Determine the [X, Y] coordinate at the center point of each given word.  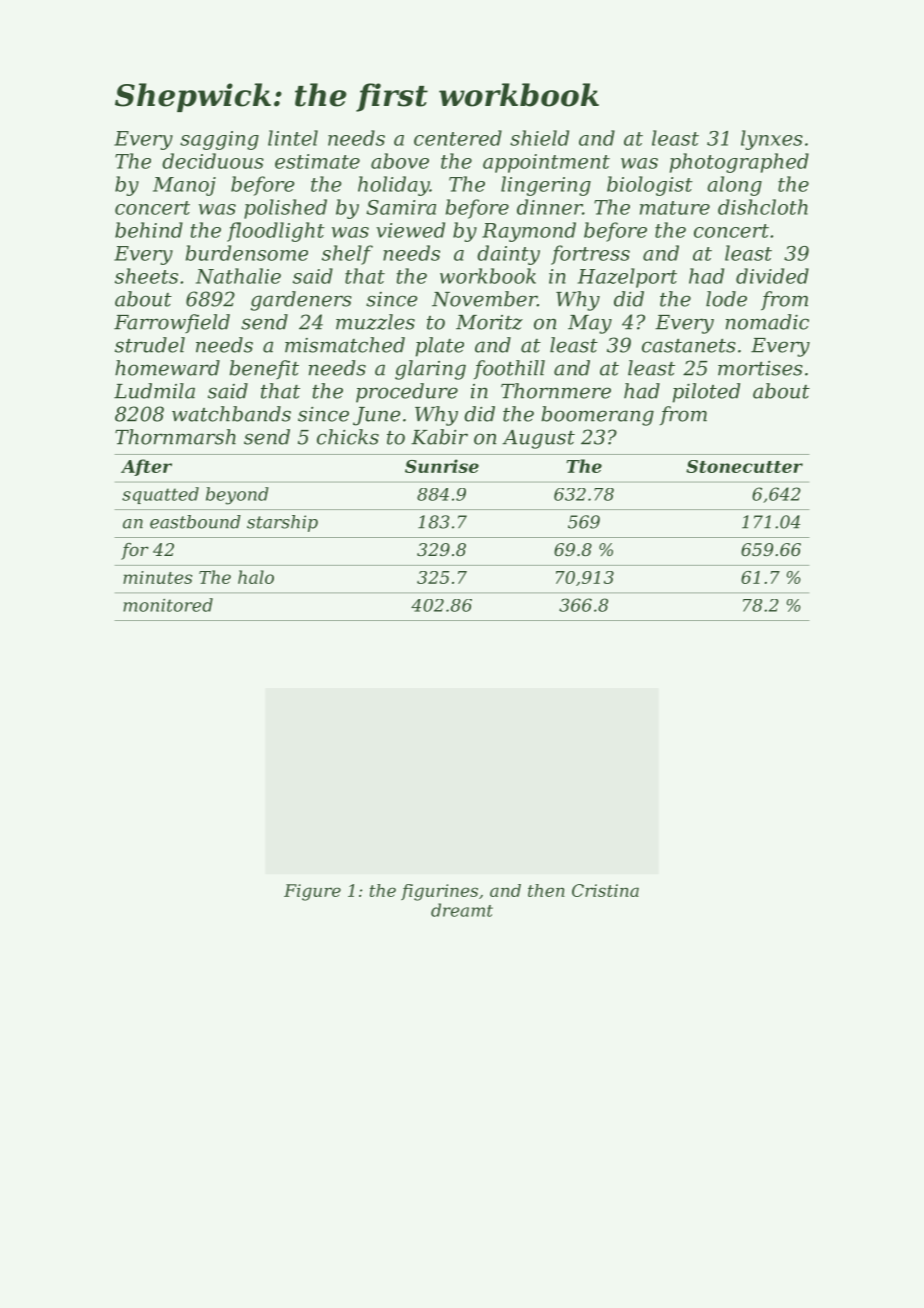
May [590, 324]
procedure [407, 393]
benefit [264, 369]
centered [458, 138]
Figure [312, 892]
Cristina [605, 890]
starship [282, 523]
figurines [439, 892]
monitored [168, 605]
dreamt [462, 910]
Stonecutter [744, 466]
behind [149, 230]
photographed [739, 163]
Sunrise [442, 466]
